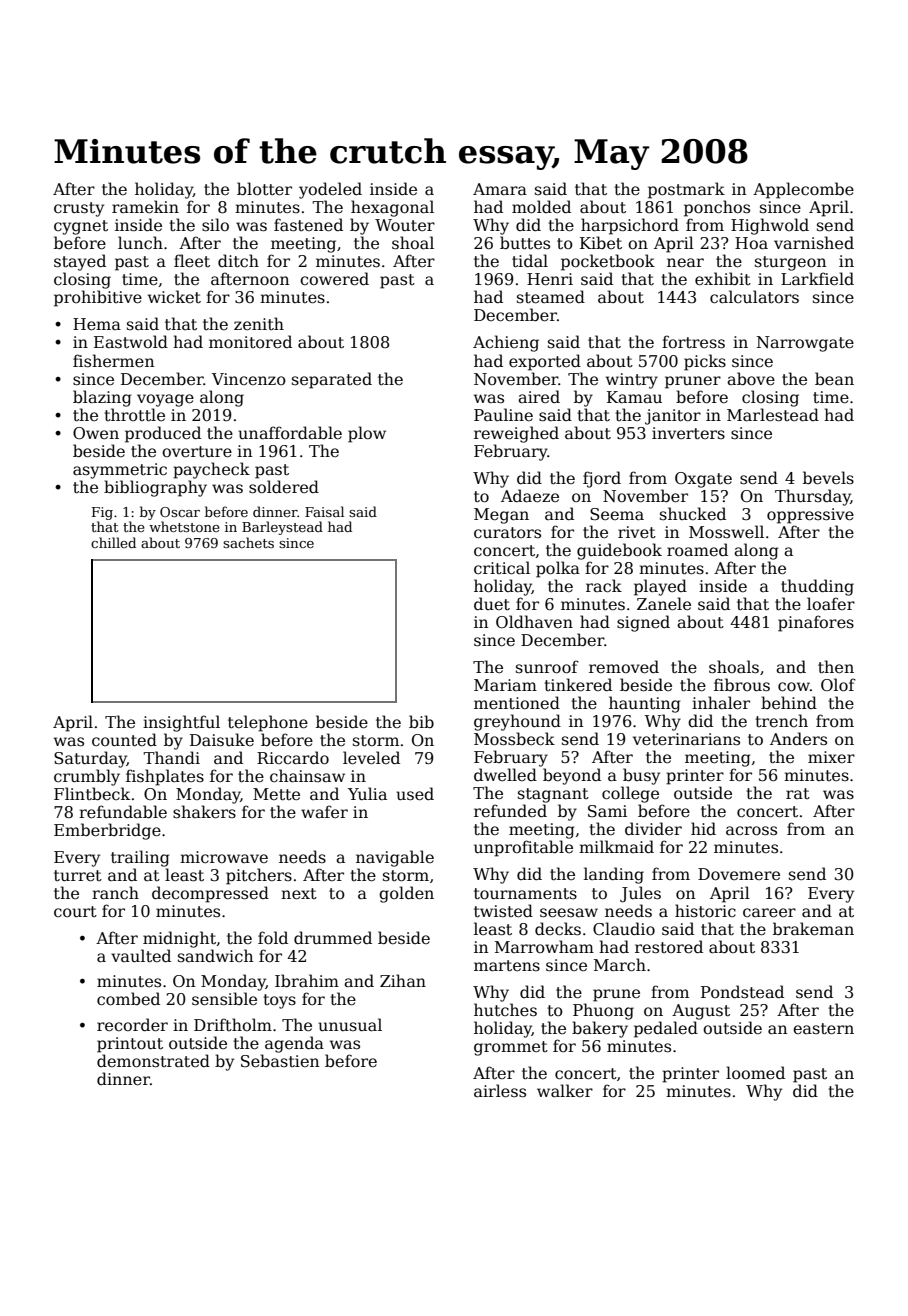 This document has width=908, height=1316. Describe the element at coordinates (124, 739) in the document. I see `counted` at that location.
